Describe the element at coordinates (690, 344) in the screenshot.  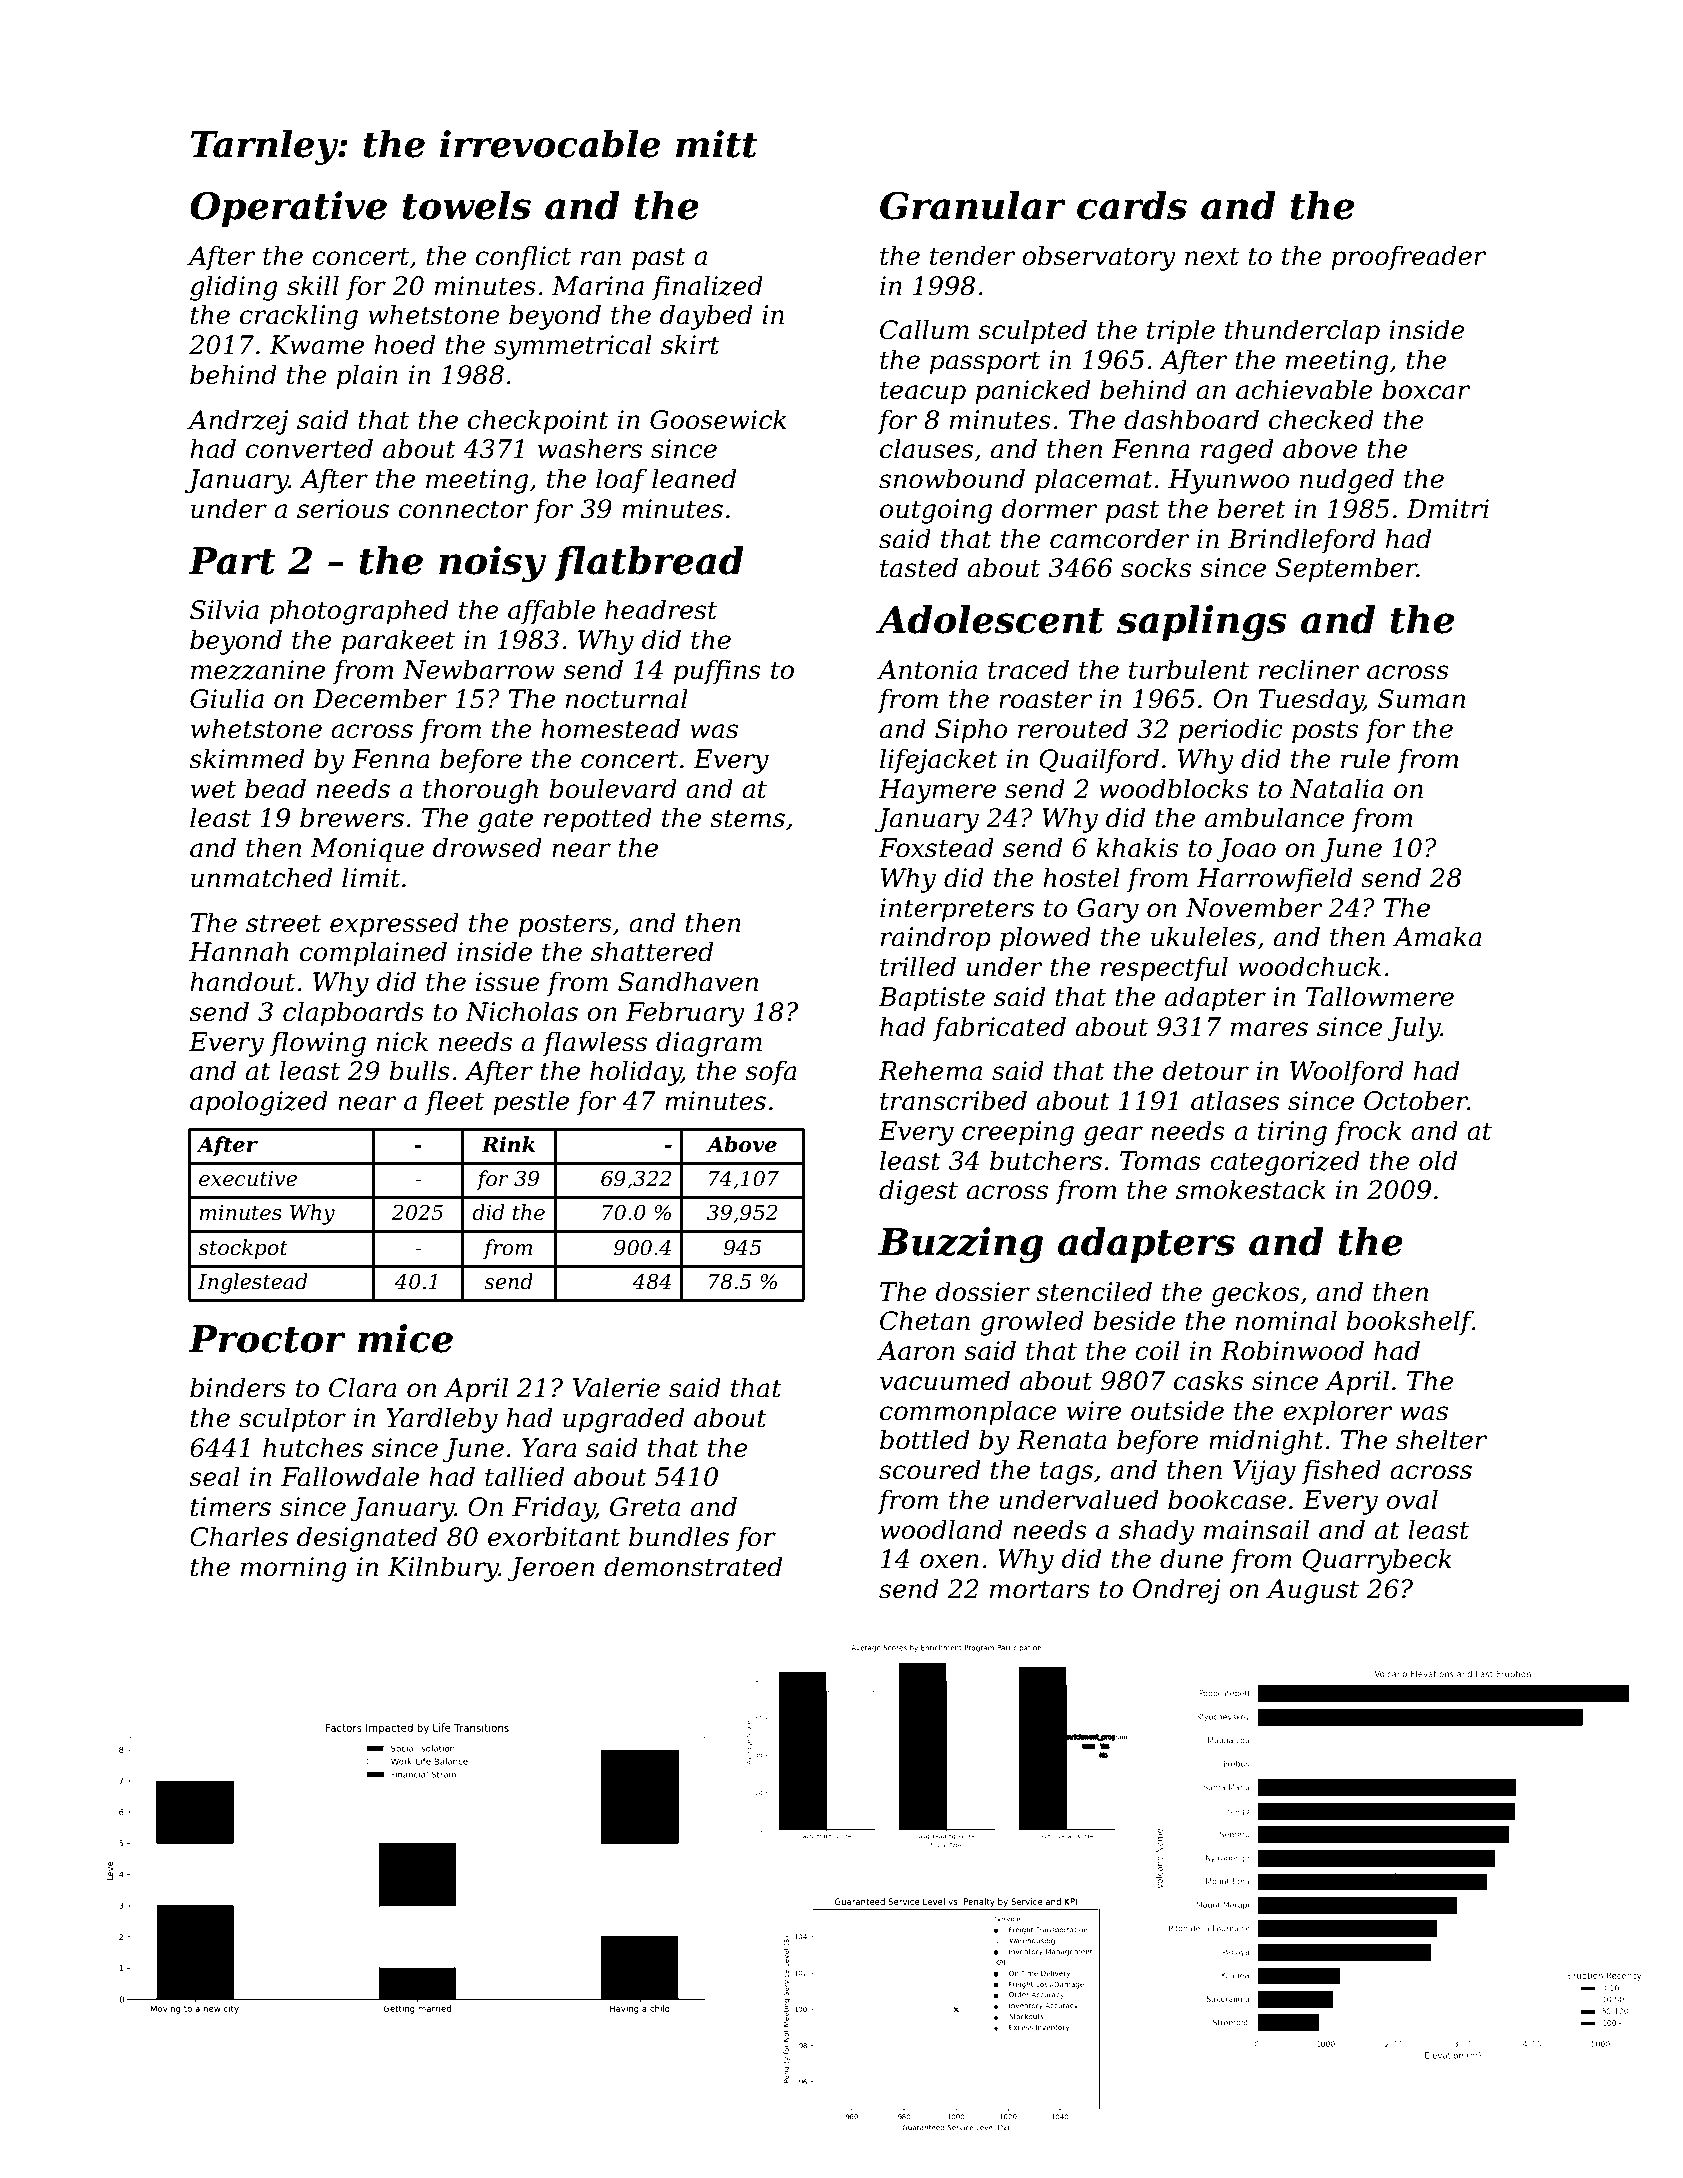
I see `skirt` at that location.
